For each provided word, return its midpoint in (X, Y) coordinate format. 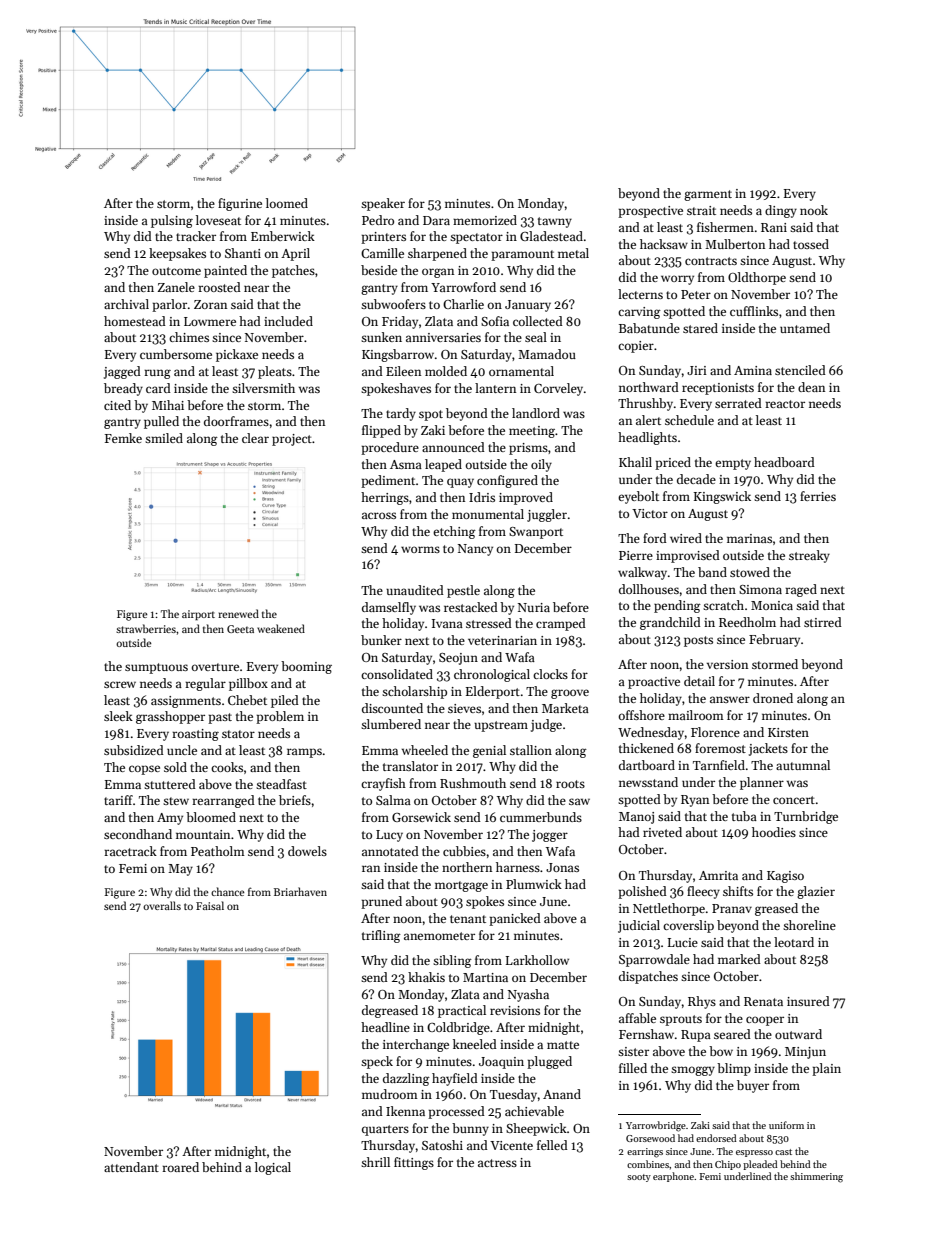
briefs (295, 800)
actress (497, 1163)
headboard (784, 462)
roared (180, 1167)
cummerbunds (541, 817)
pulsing (172, 221)
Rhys (702, 1002)
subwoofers (393, 304)
